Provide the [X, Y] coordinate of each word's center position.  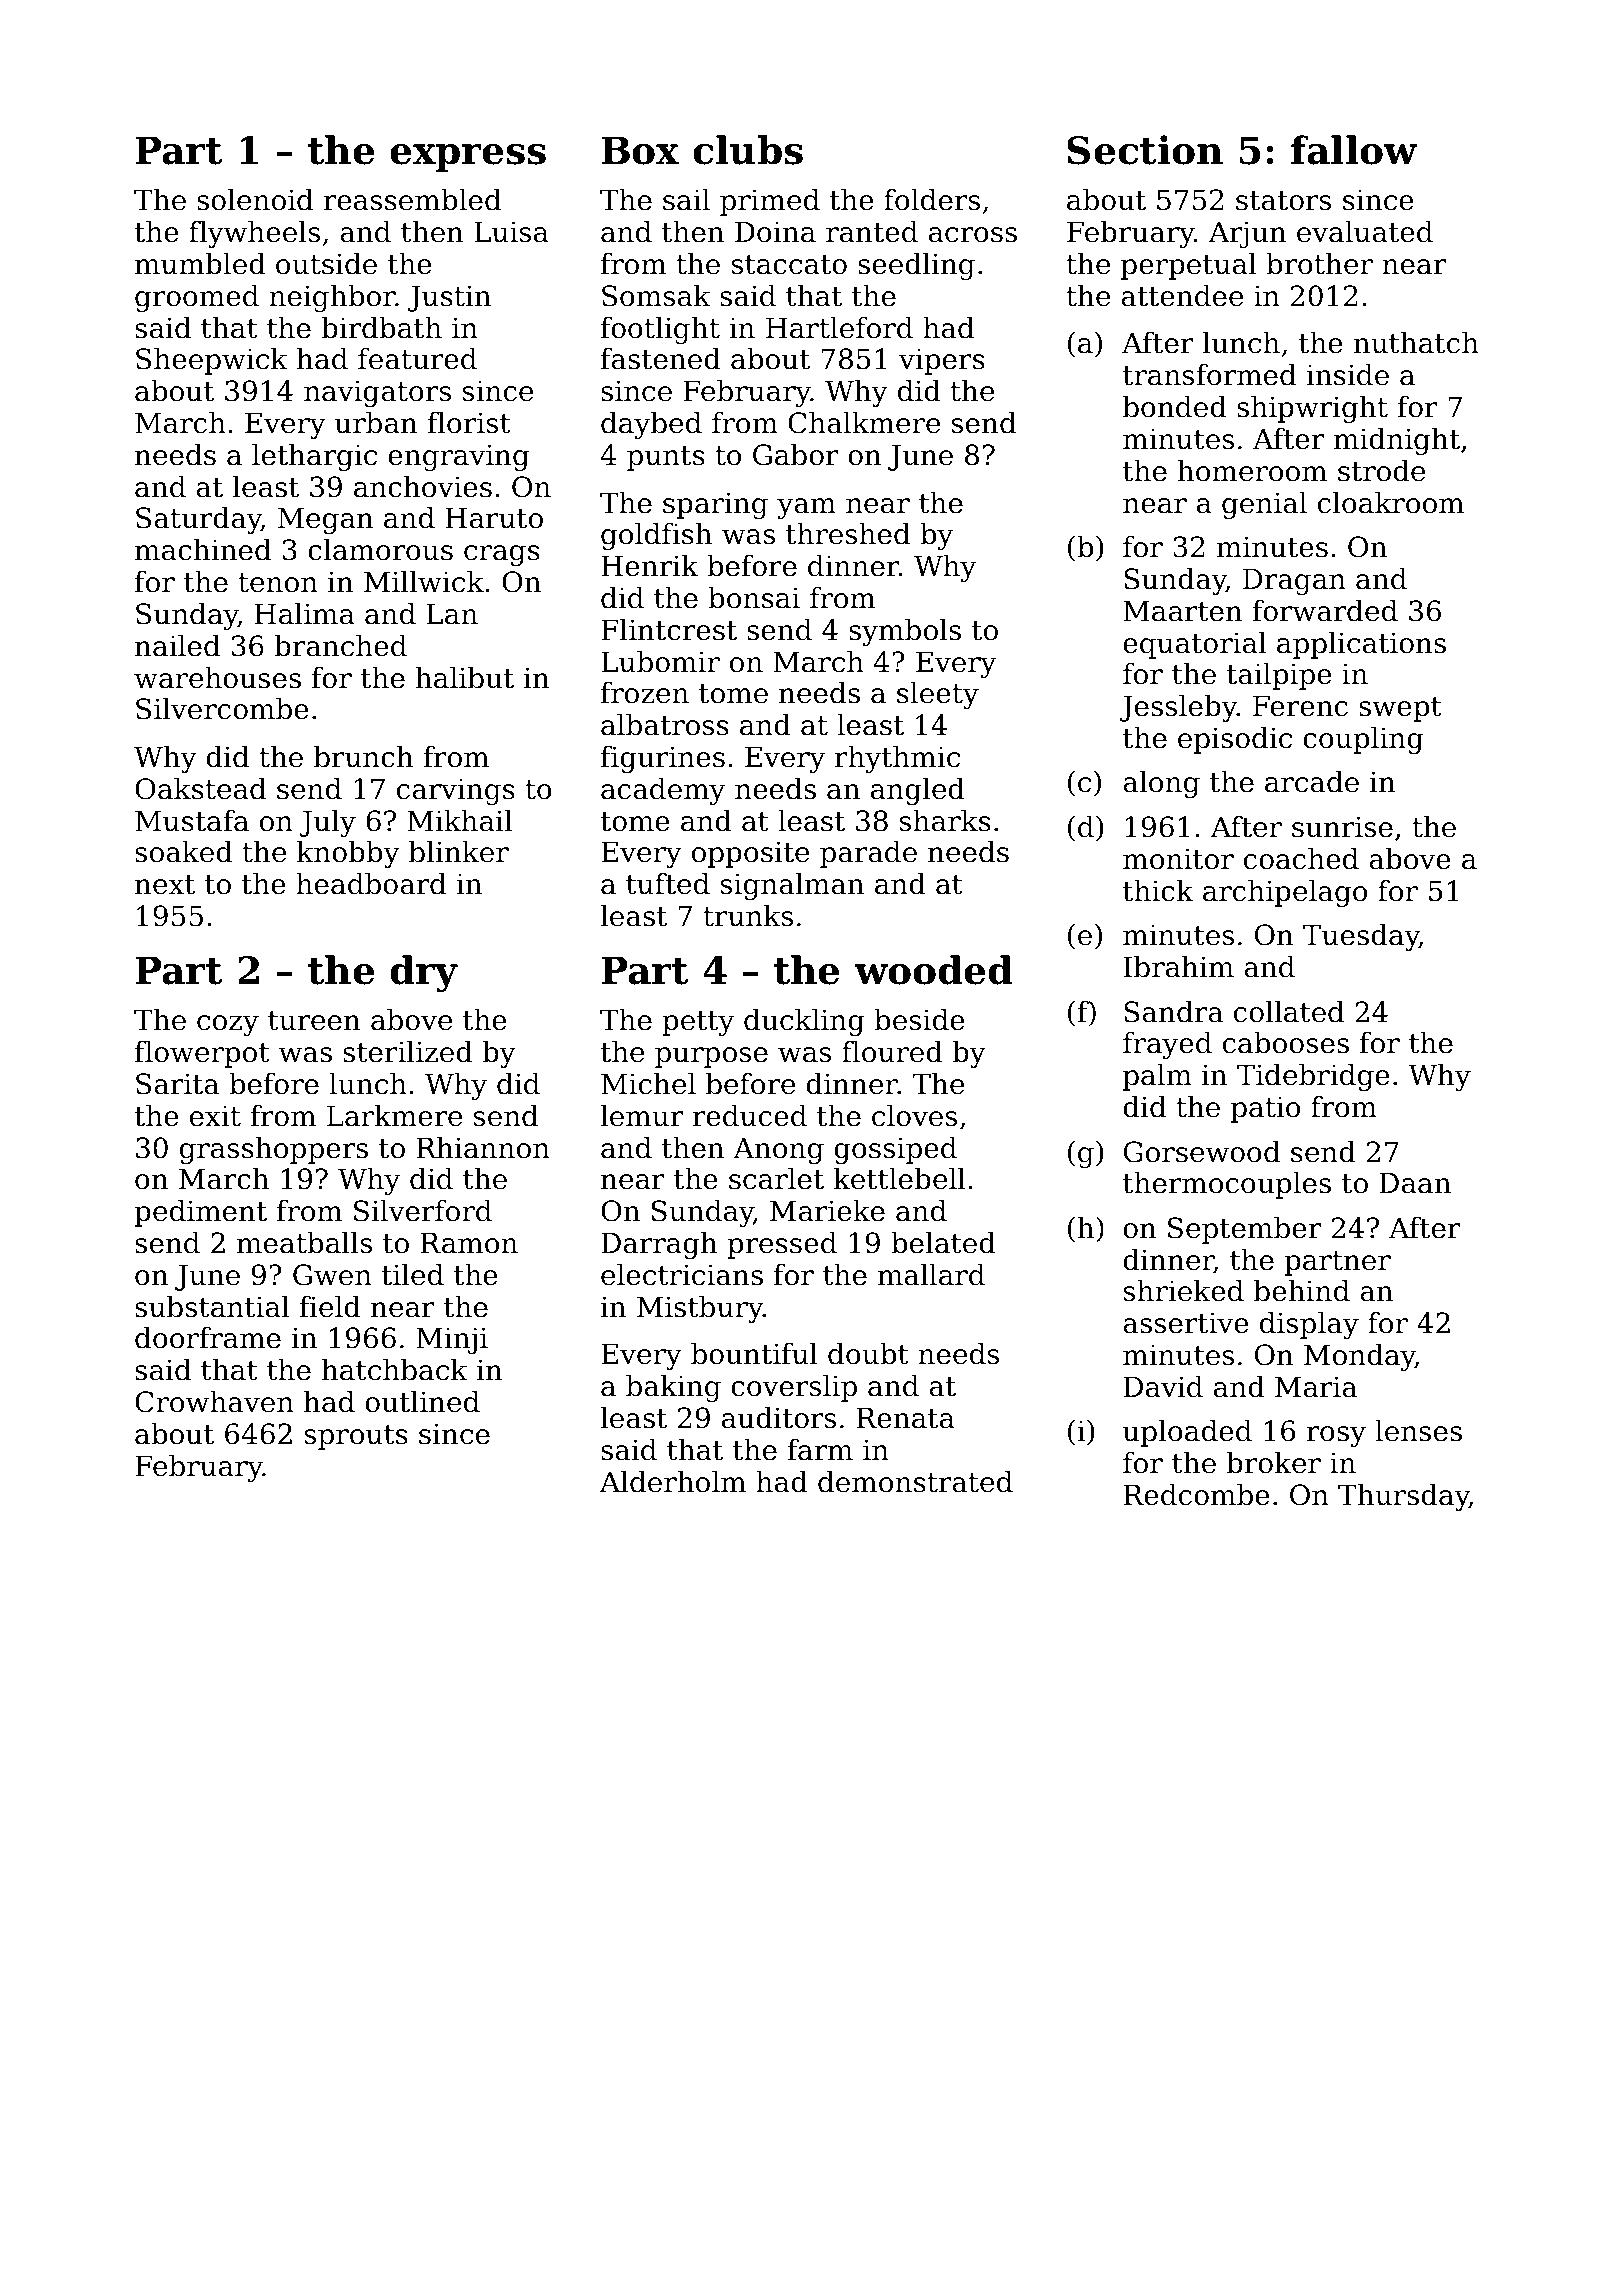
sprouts [356, 1437]
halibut [465, 678]
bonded [1175, 407]
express [468, 158]
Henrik [649, 566]
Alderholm [673, 1482]
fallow [1354, 150]
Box [640, 150]
